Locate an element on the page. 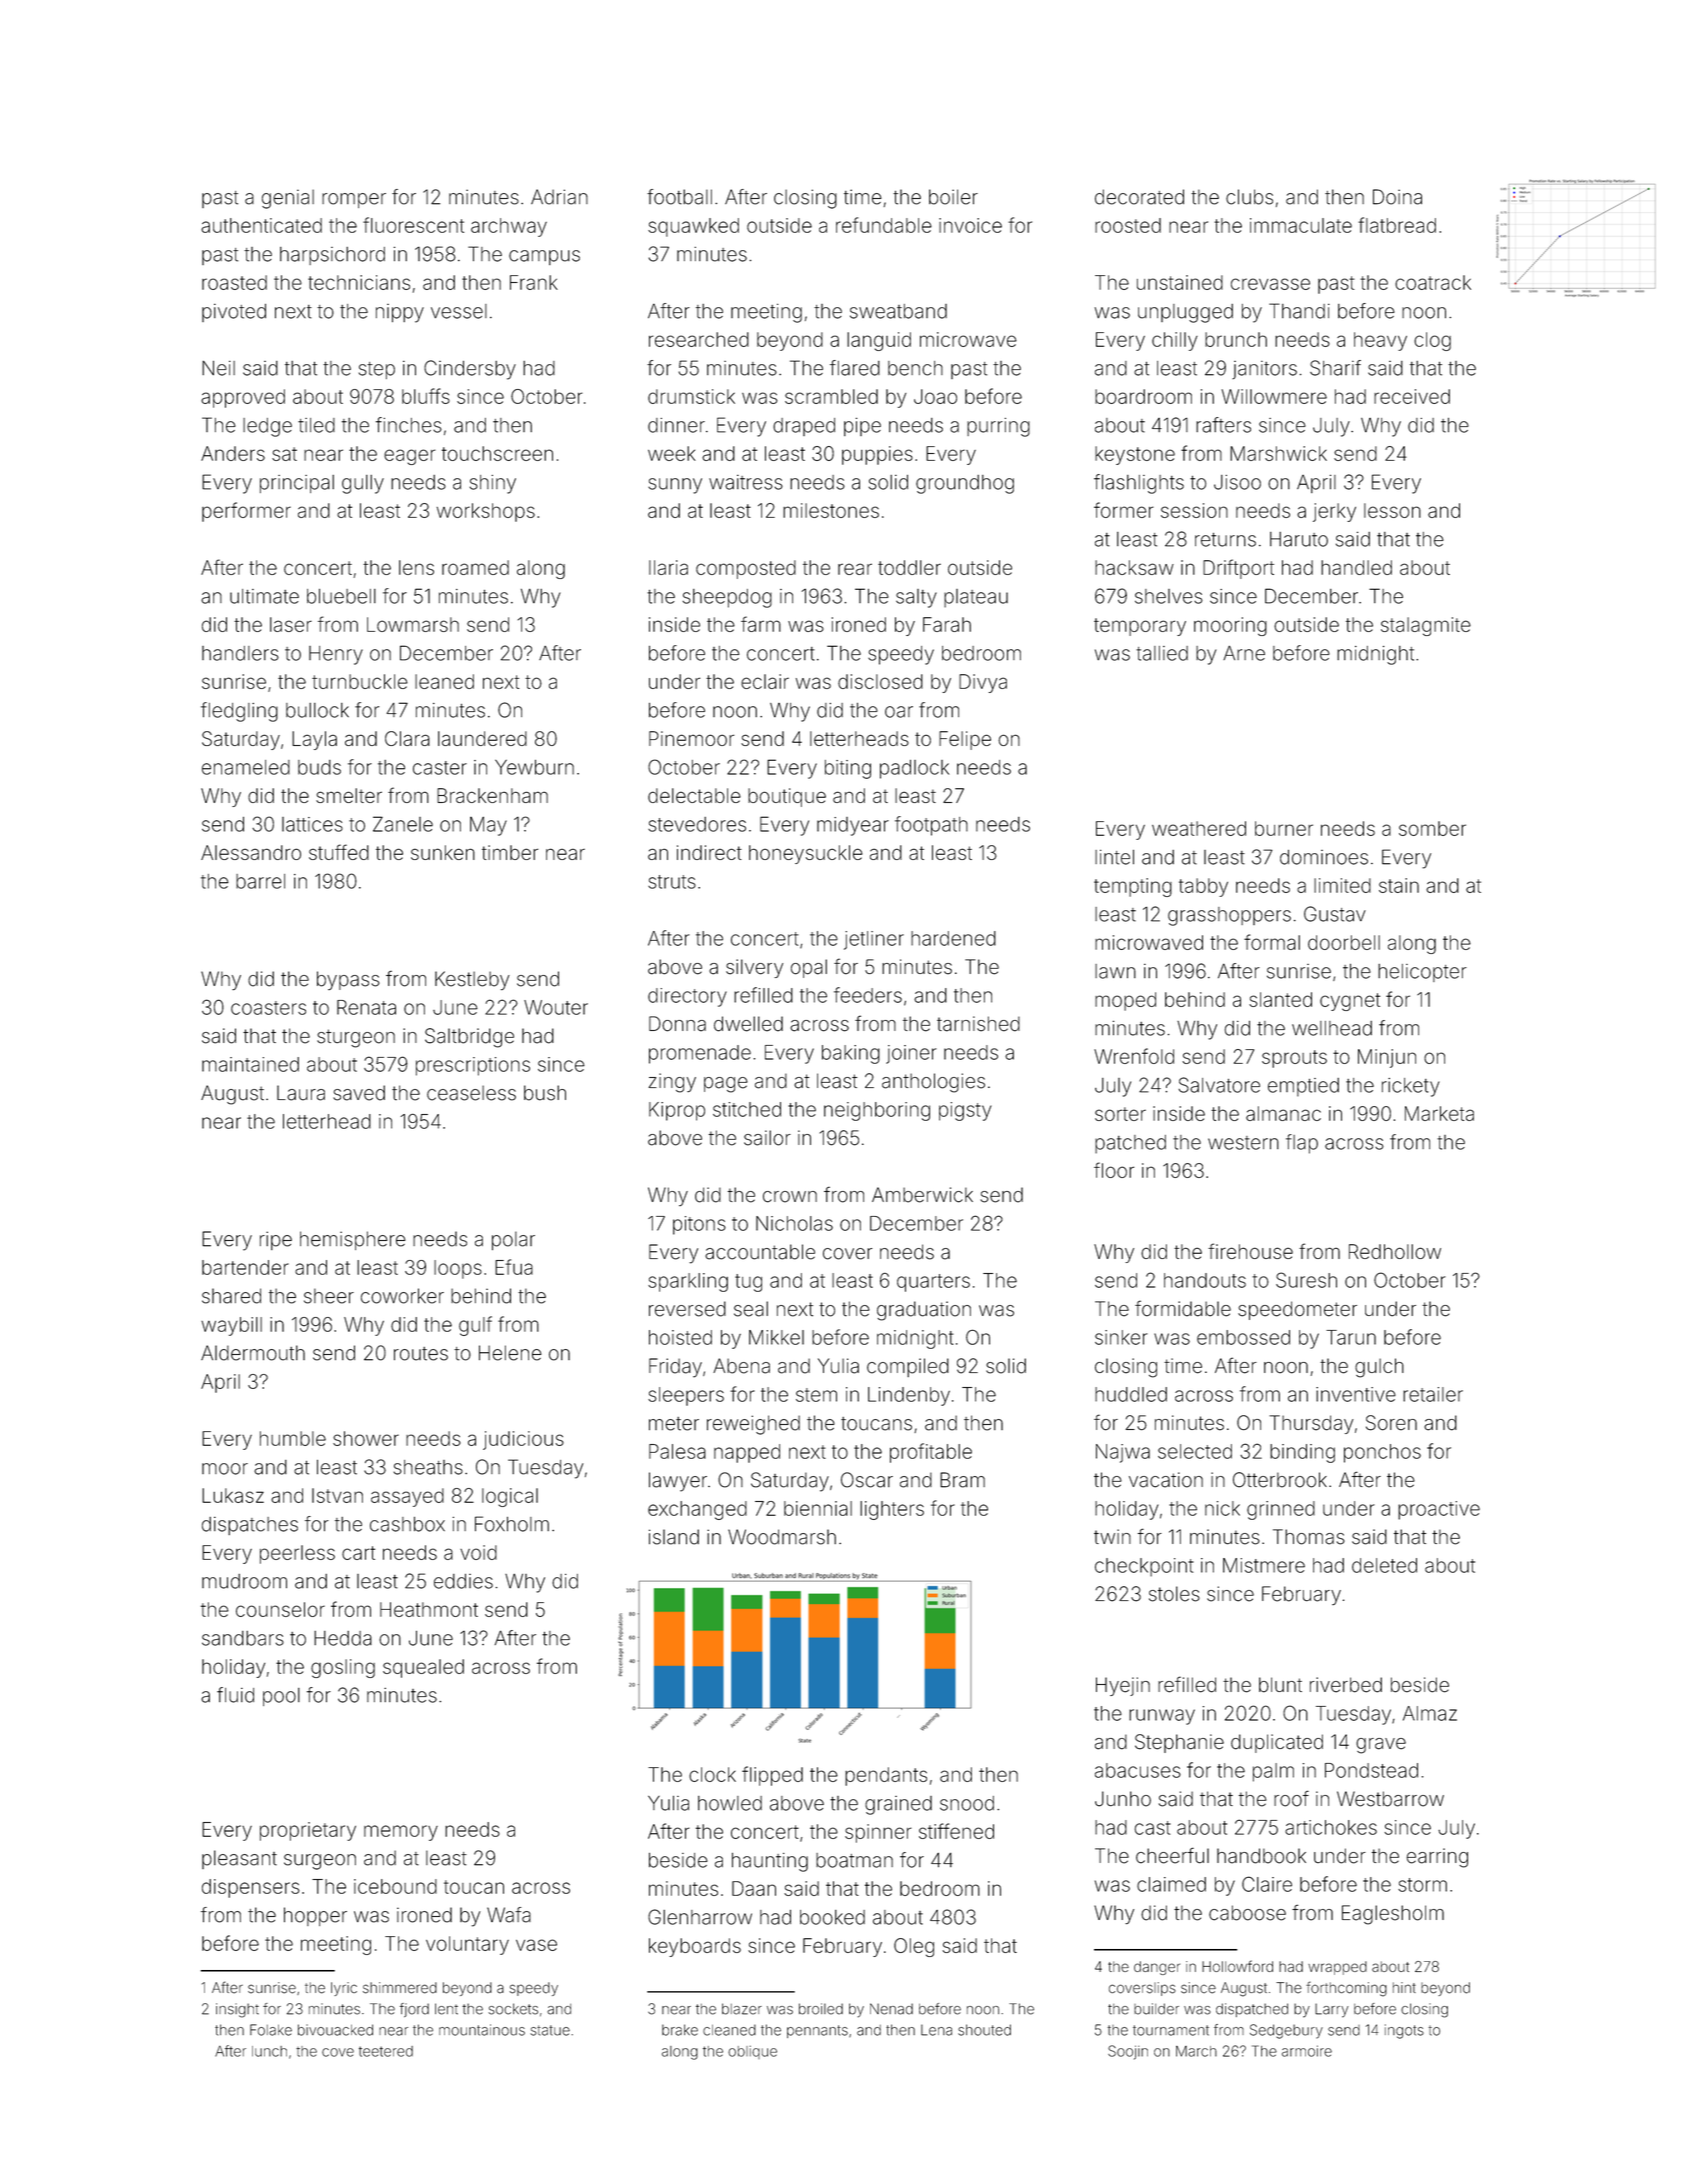  enameled is located at coordinates (246, 767).
